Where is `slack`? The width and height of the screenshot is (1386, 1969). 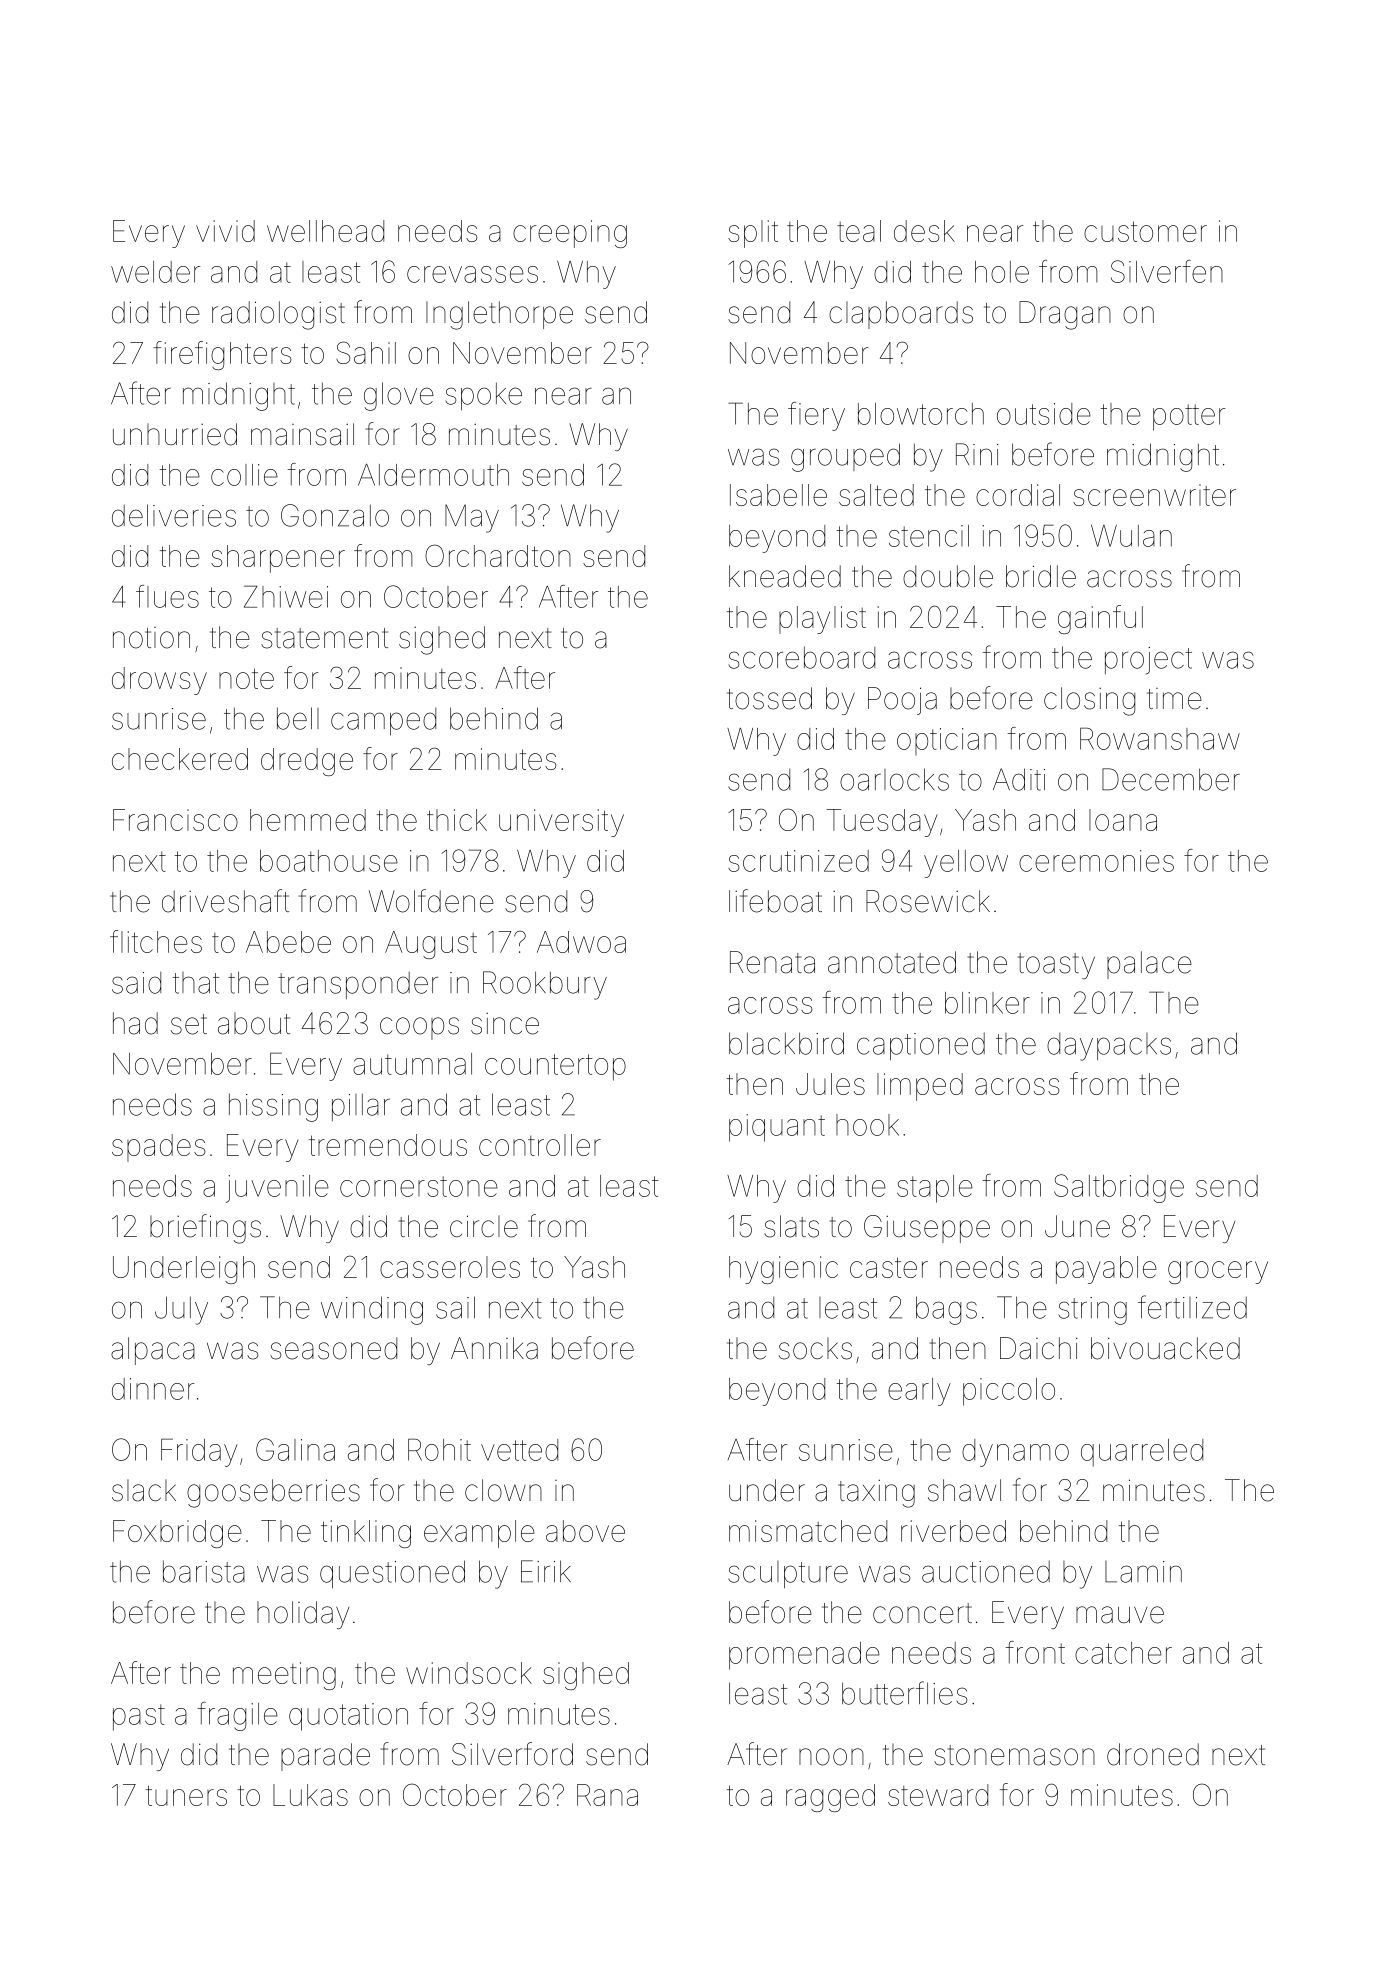 slack is located at coordinates (144, 1490).
